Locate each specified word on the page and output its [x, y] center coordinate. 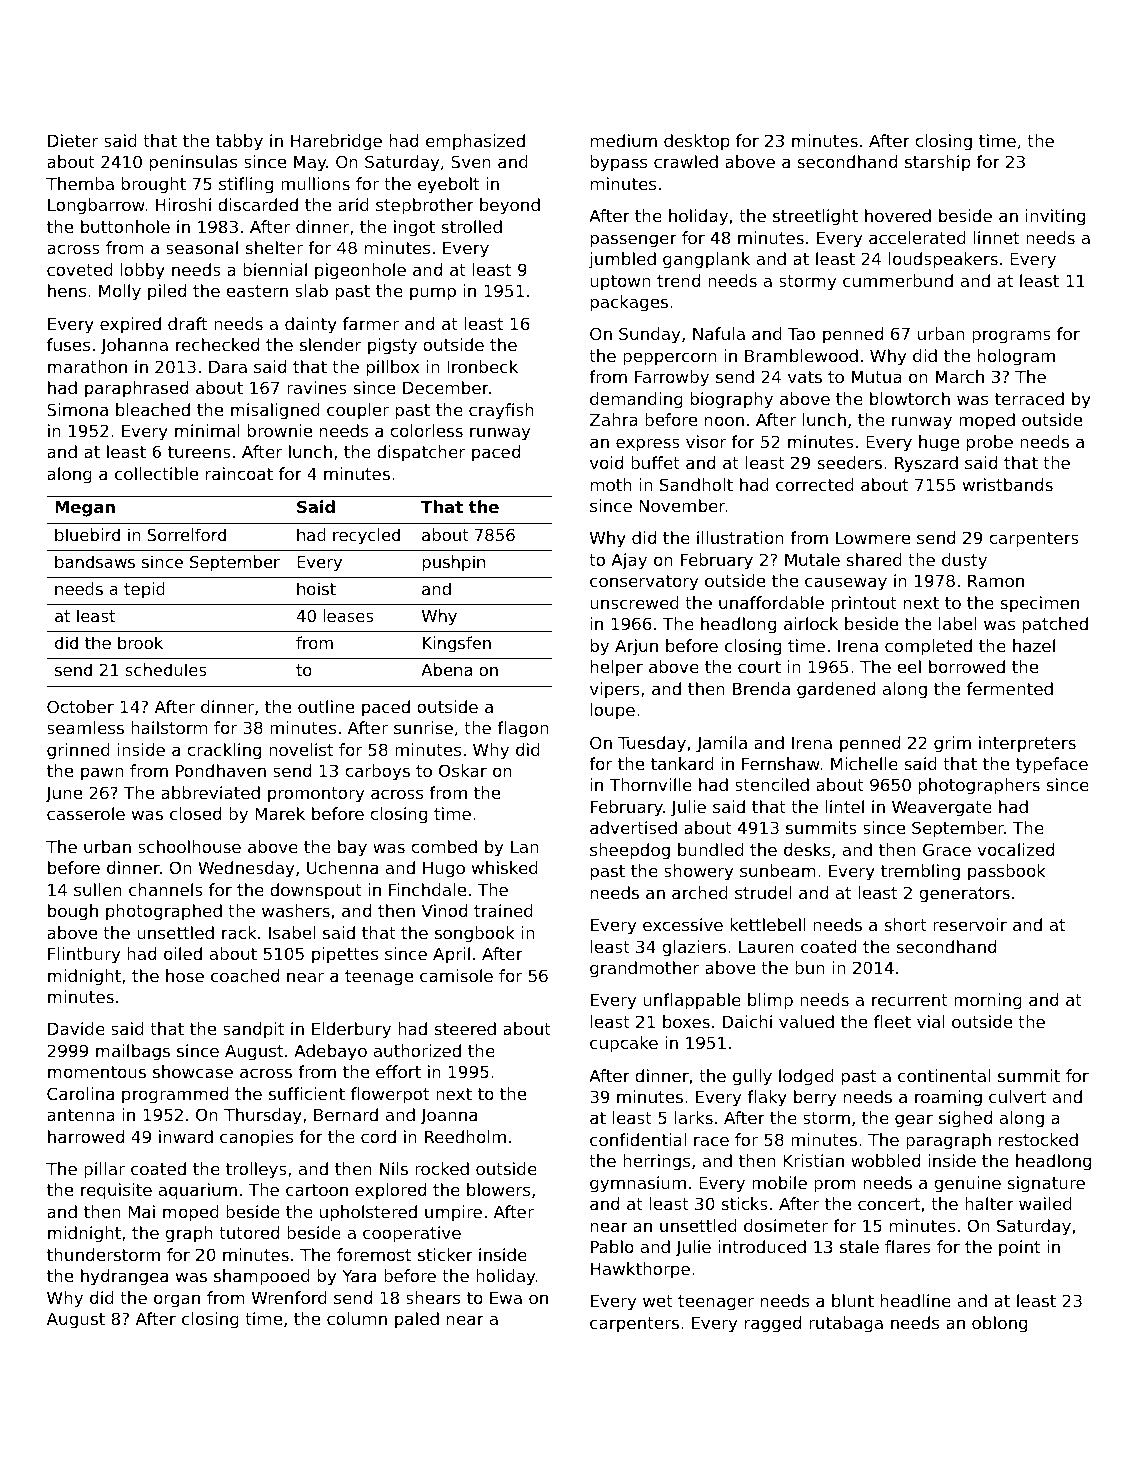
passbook [1007, 872]
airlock [811, 623]
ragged [773, 1324]
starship [937, 163]
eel [909, 666]
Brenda [761, 688]
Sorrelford [187, 534]
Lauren [766, 947]
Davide [76, 1028]
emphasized [475, 142]
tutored [249, 1232]
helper [617, 668]
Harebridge [336, 142]
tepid [144, 590]
